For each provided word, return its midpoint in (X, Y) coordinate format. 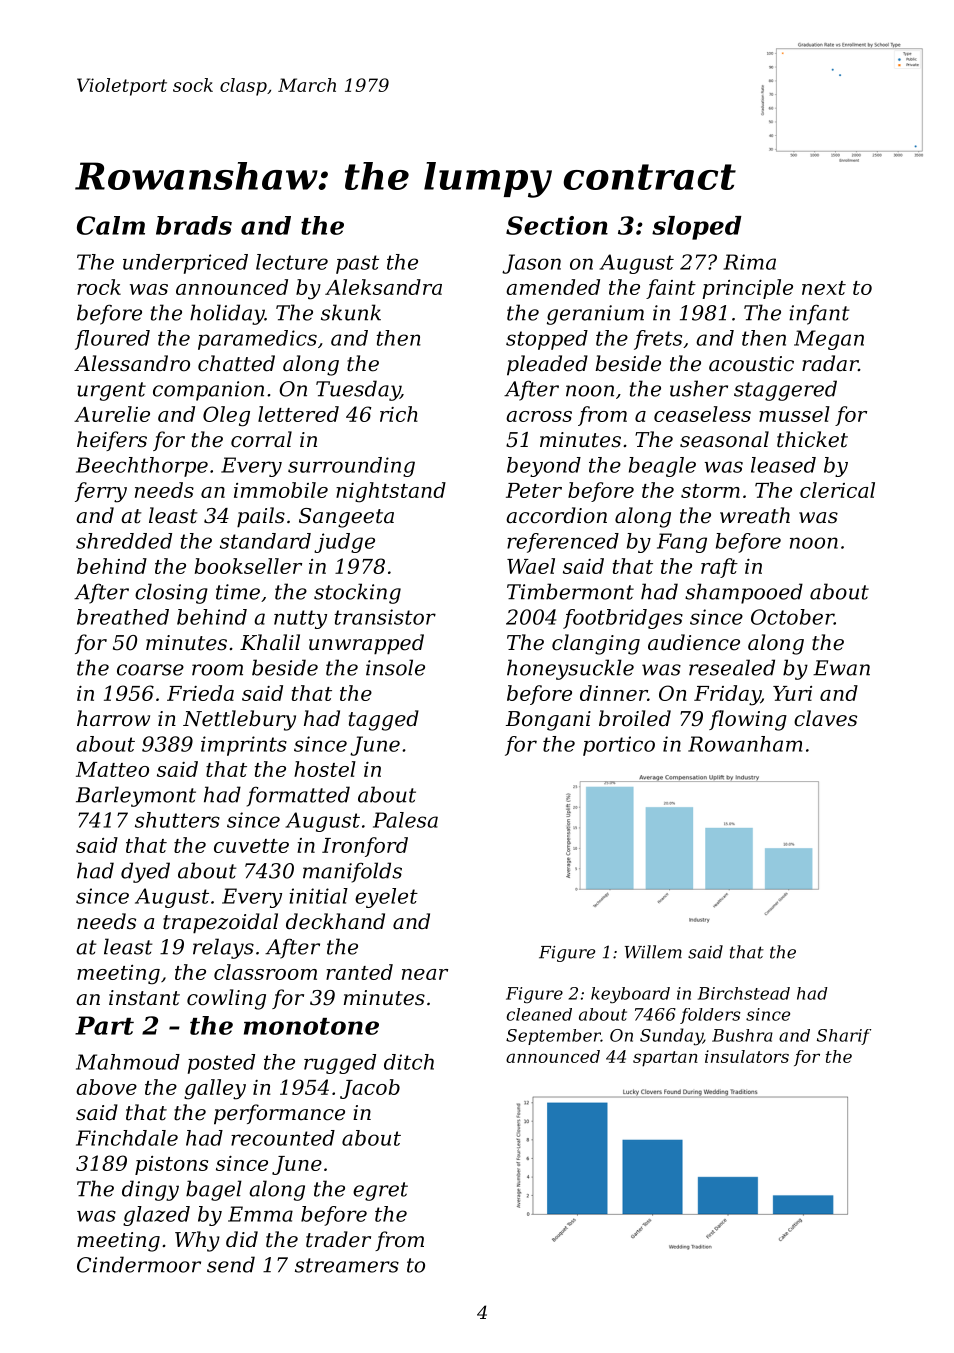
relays (223, 948)
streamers (347, 1265)
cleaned (539, 1014)
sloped (697, 228)
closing (171, 593)
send (231, 1264)
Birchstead (744, 993)
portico (619, 746)
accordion (556, 515)
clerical (837, 490)
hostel (325, 769)
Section (557, 225)
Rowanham (745, 744)
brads (194, 225)
